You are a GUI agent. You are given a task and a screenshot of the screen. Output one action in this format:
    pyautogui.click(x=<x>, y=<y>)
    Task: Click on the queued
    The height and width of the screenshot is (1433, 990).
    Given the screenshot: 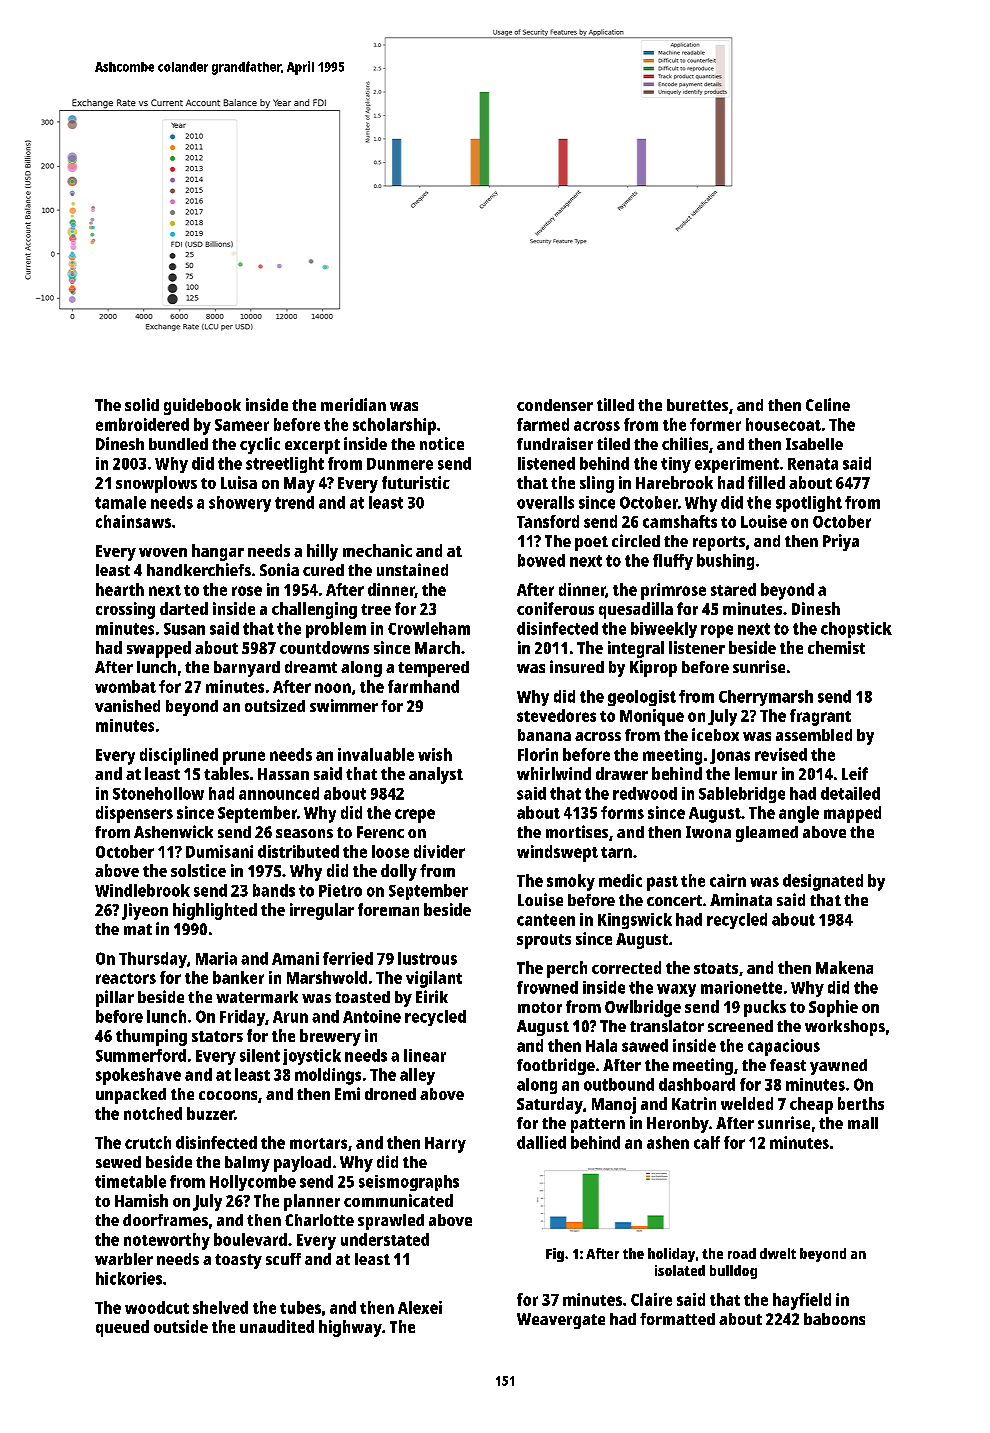 What is the action you would take?
    pyautogui.click(x=122, y=1328)
